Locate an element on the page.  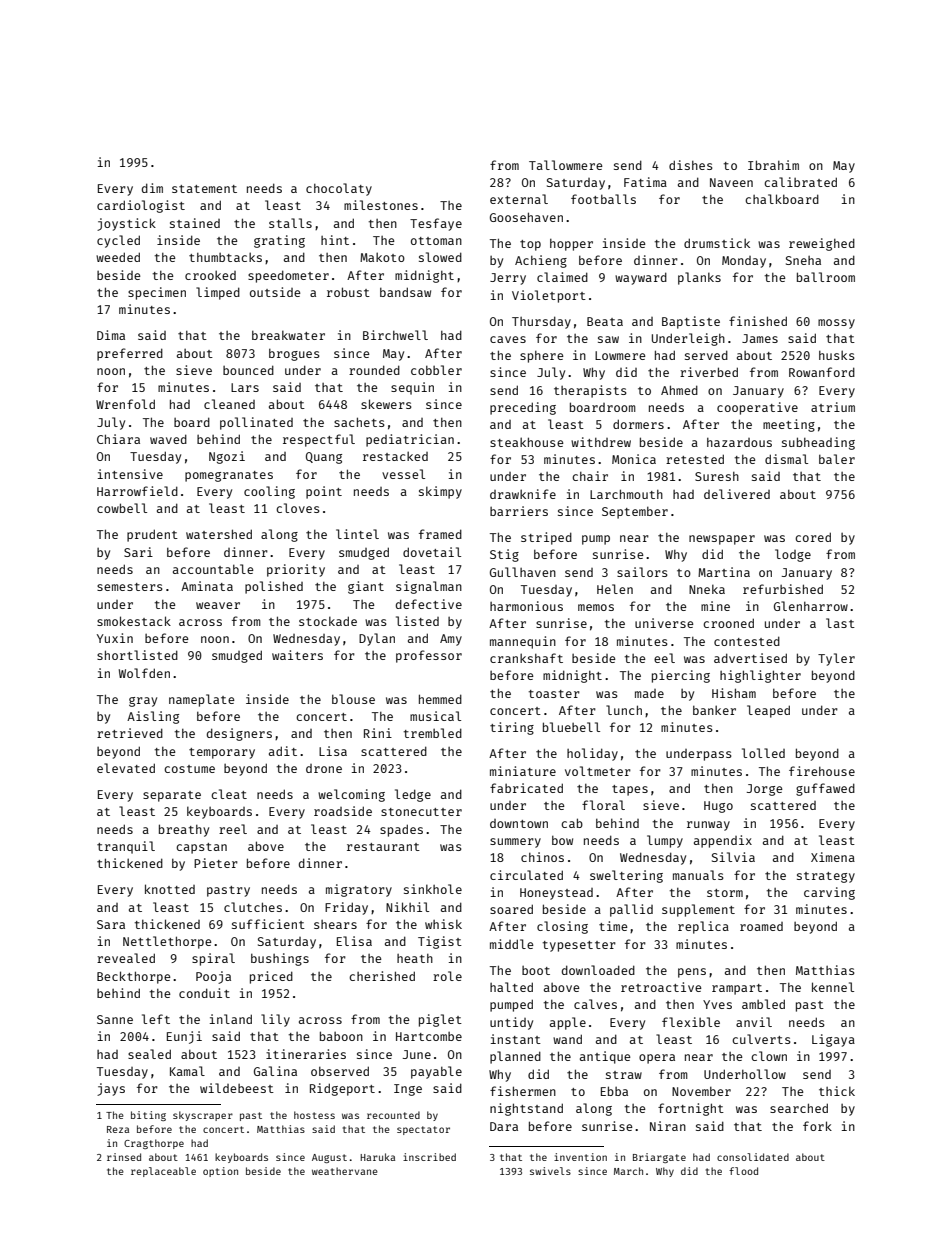
atrium is located at coordinates (833, 407).
